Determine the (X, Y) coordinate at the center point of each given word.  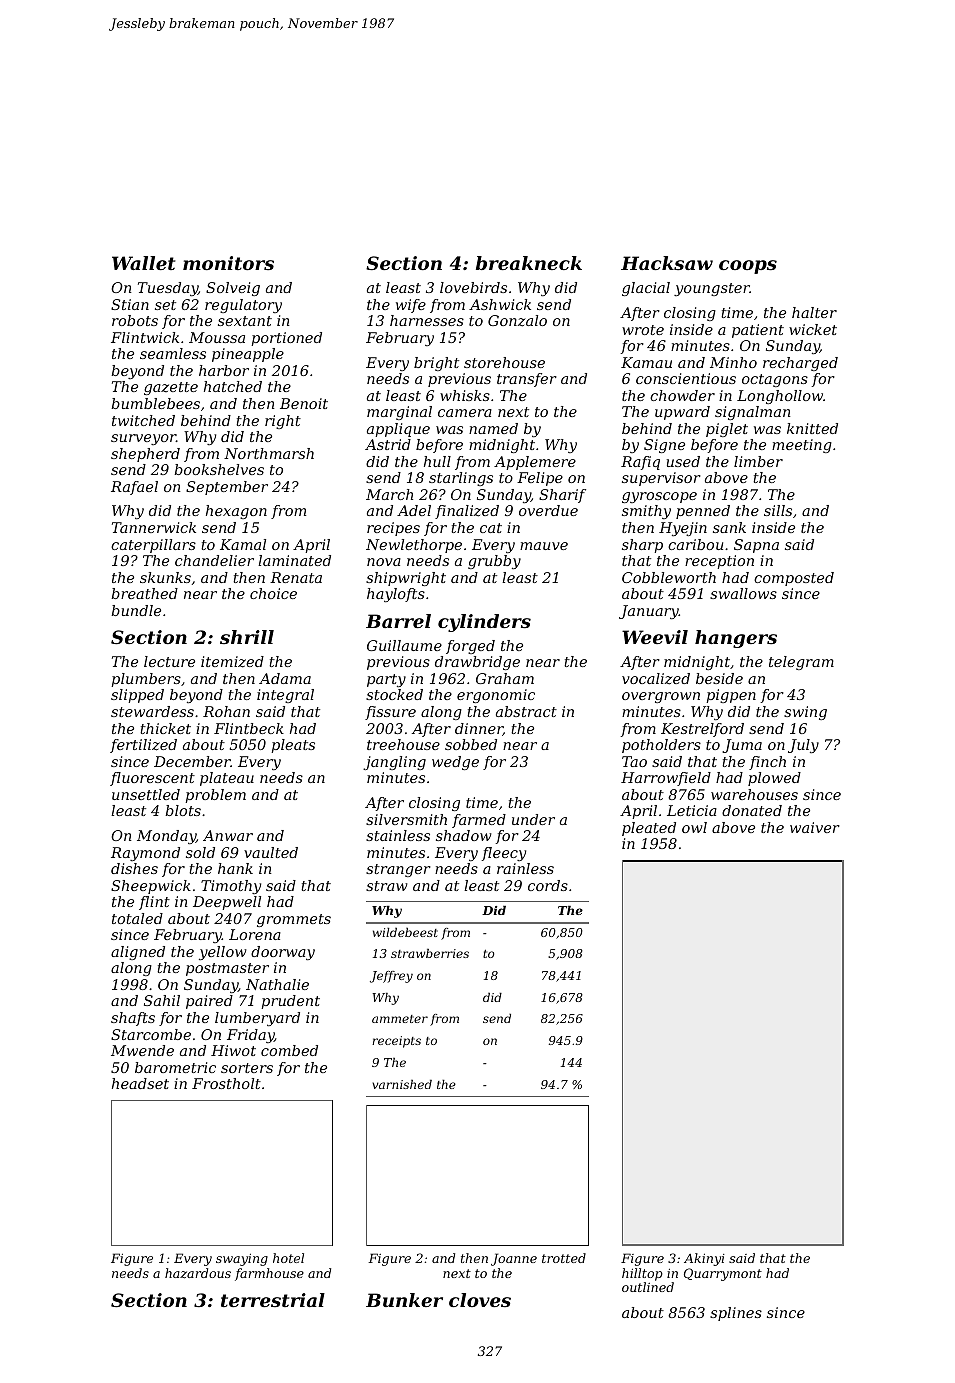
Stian (130, 304)
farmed (479, 821)
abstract (526, 711)
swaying (242, 1259)
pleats (293, 746)
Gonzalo (517, 321)
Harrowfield (666, 779)
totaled (137, 918)
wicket (813, 329)
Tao (634, 761)
